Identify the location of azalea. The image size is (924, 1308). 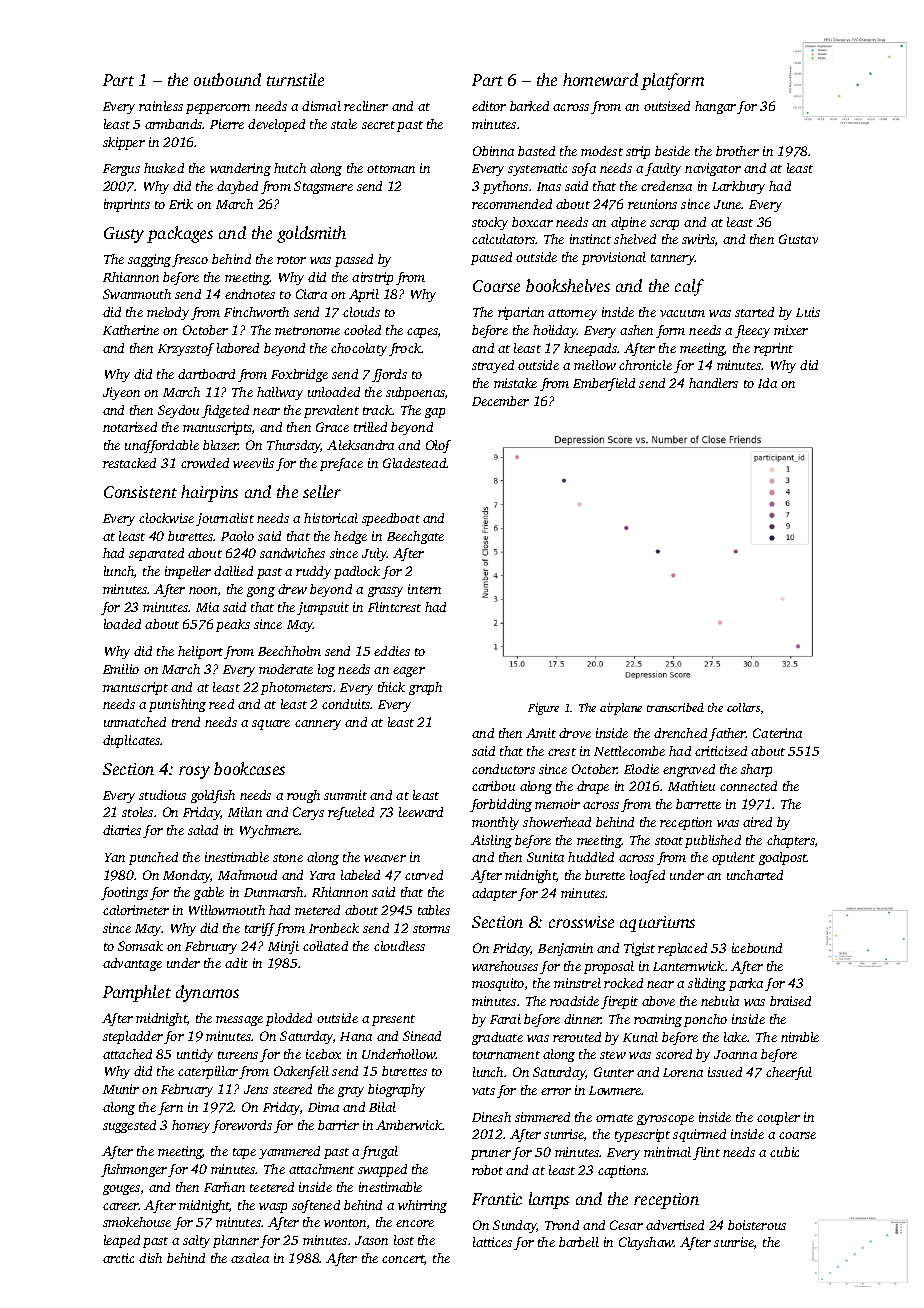
(250, 1258).
